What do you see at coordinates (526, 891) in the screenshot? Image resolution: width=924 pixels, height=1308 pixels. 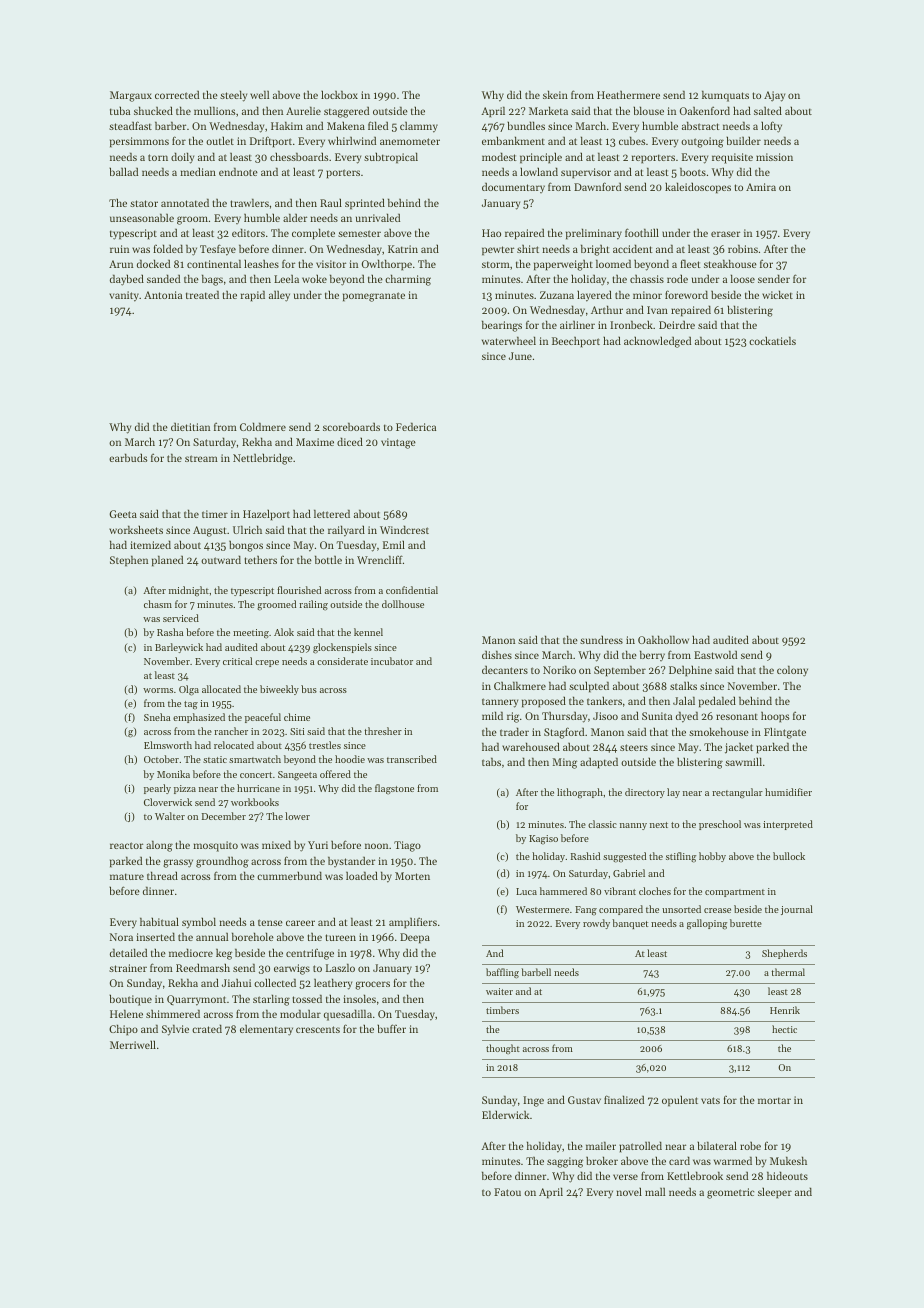 I see `Luca` at bounding box center [526, 891].
